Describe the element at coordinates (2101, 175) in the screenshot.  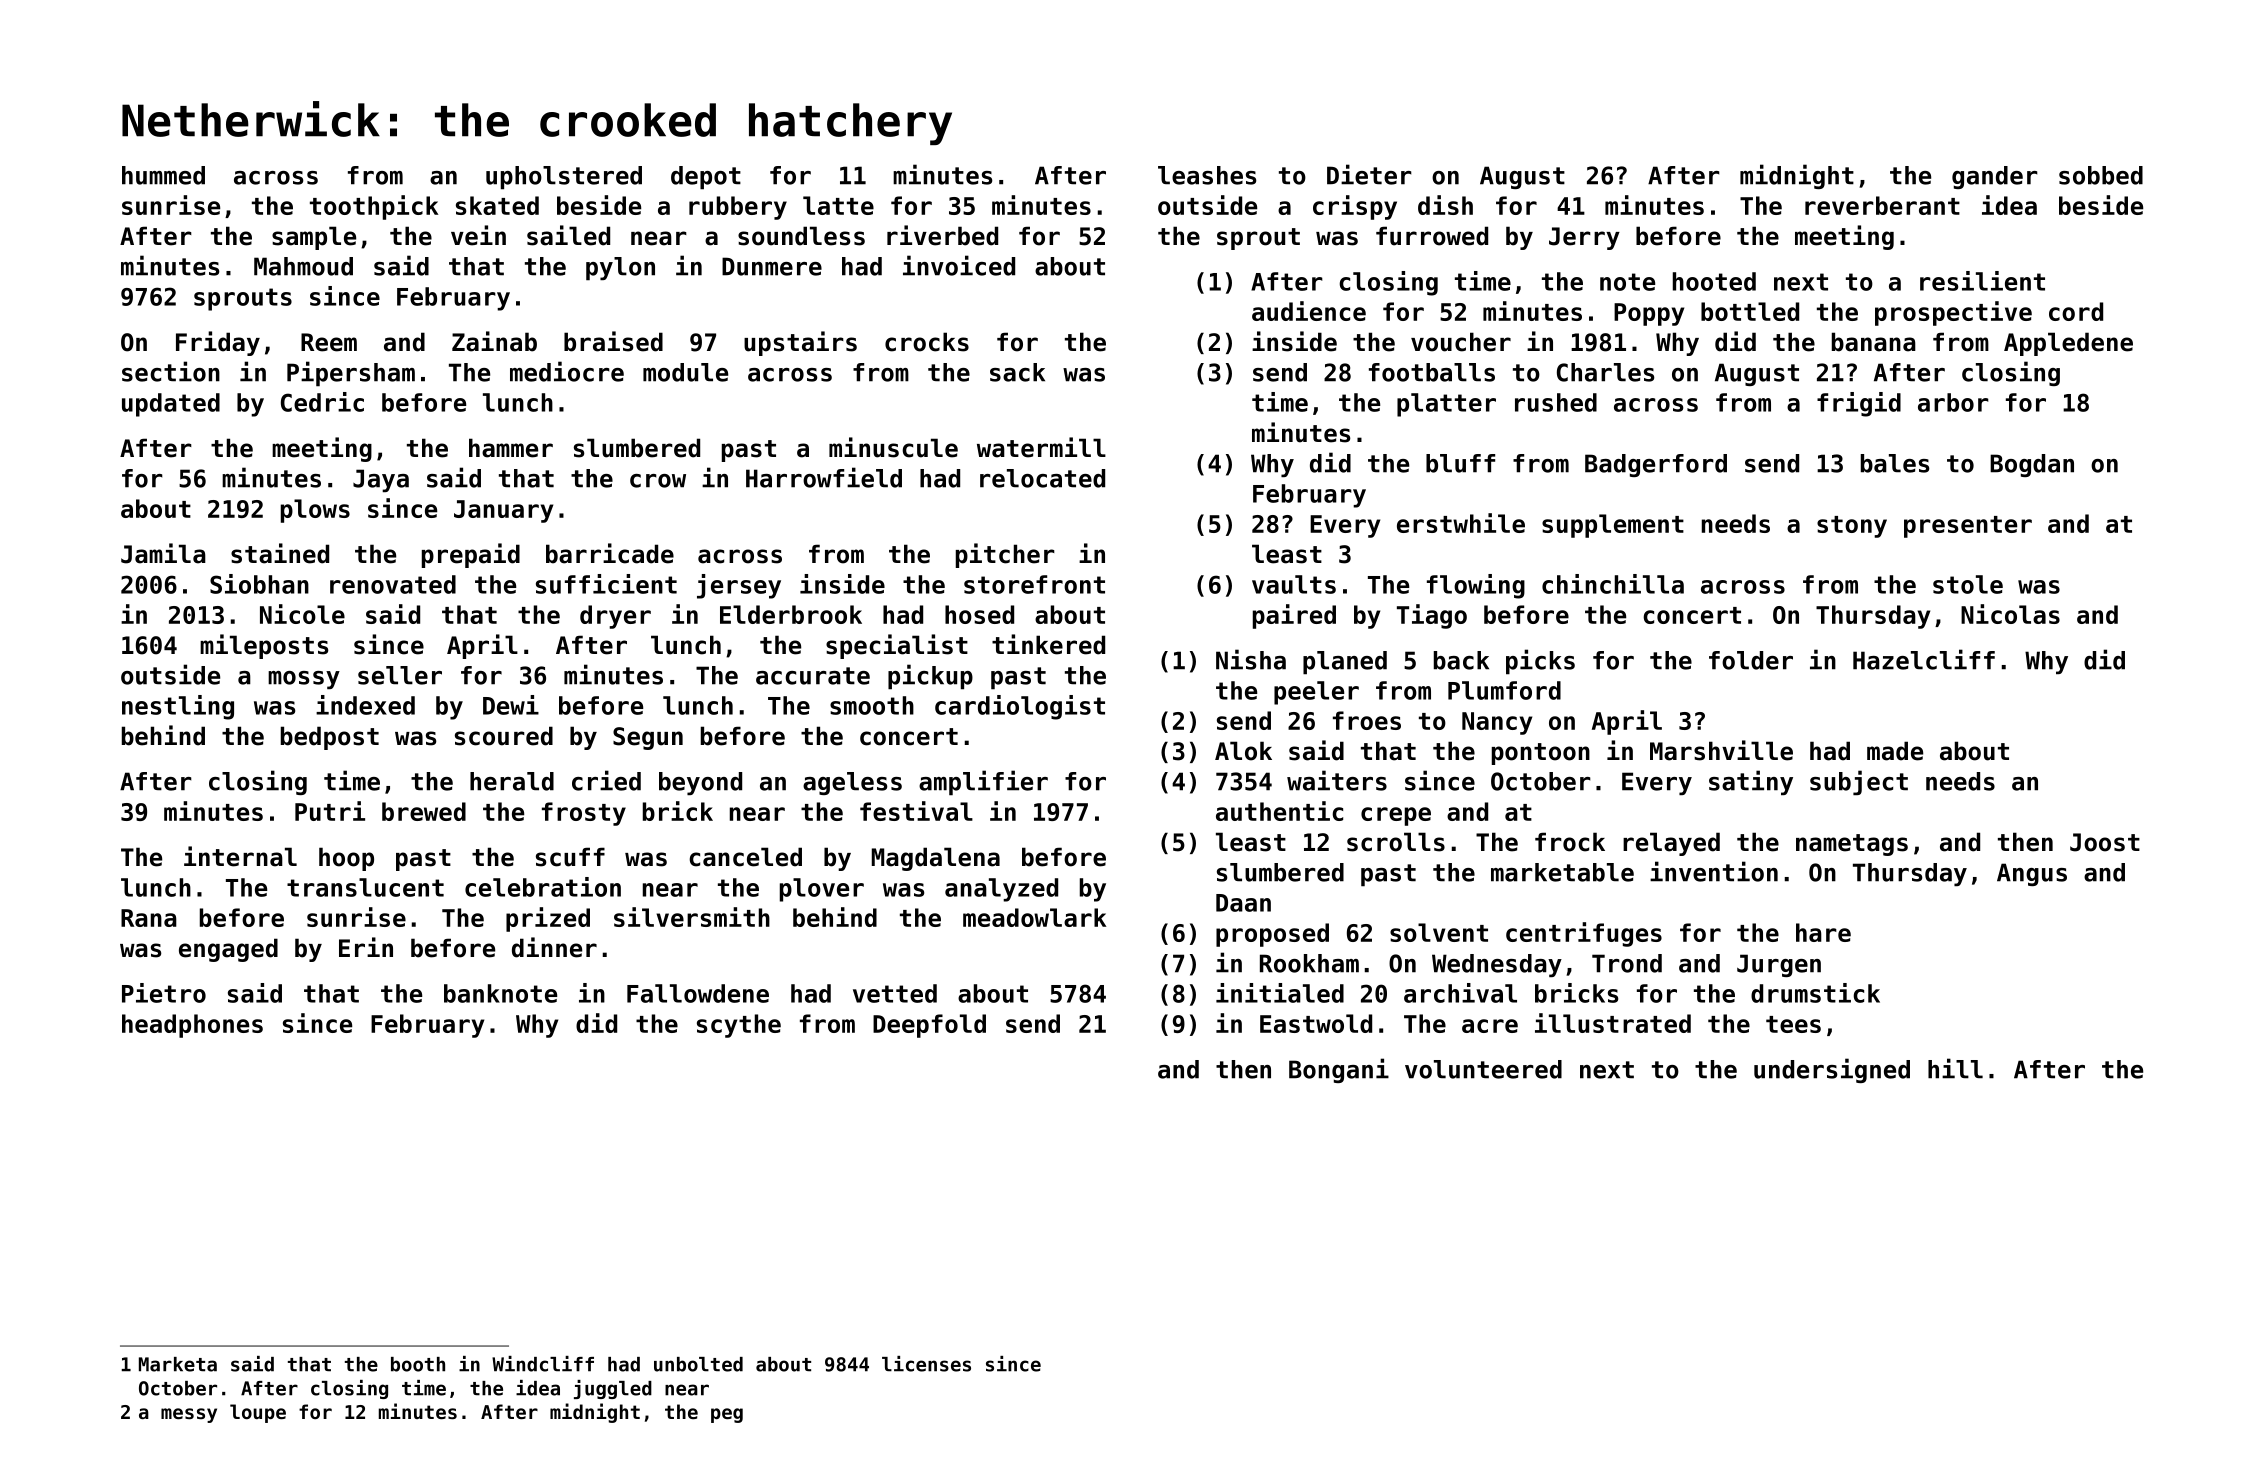
I see `sobbed` at that location.
